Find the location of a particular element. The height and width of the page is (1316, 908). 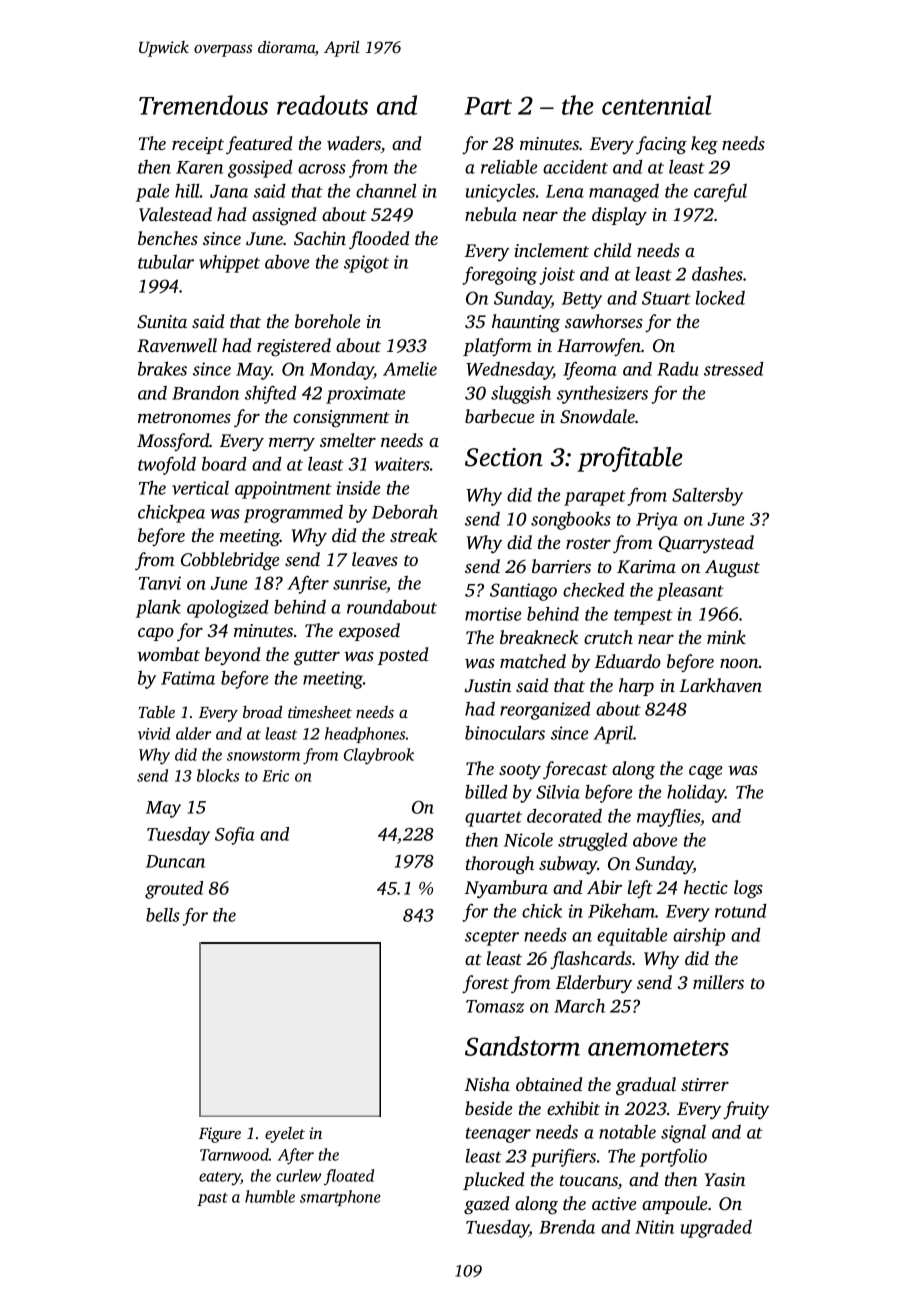

beyond is located at coordinates (232, 656).
